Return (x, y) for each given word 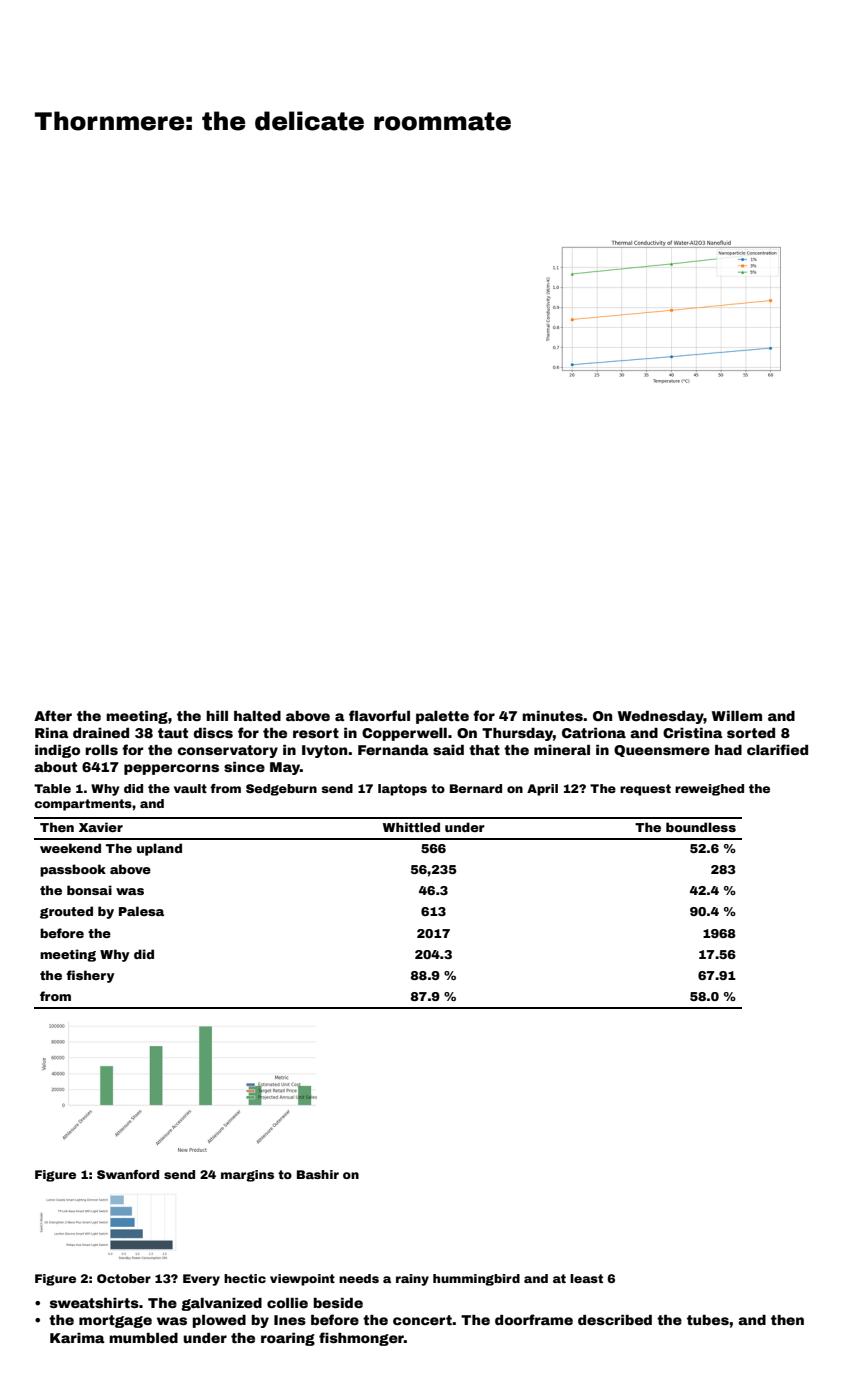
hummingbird (476, 1280)
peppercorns (171, 769)
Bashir (318, 1174)
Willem (737, 716)
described (615, 1320)
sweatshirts (94, 1303)
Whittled (411, 827)
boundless (701, 827)
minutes (552, 716)
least (586, 1278)
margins (247, 1176)
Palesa (141, 911)
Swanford (128, 1174)
